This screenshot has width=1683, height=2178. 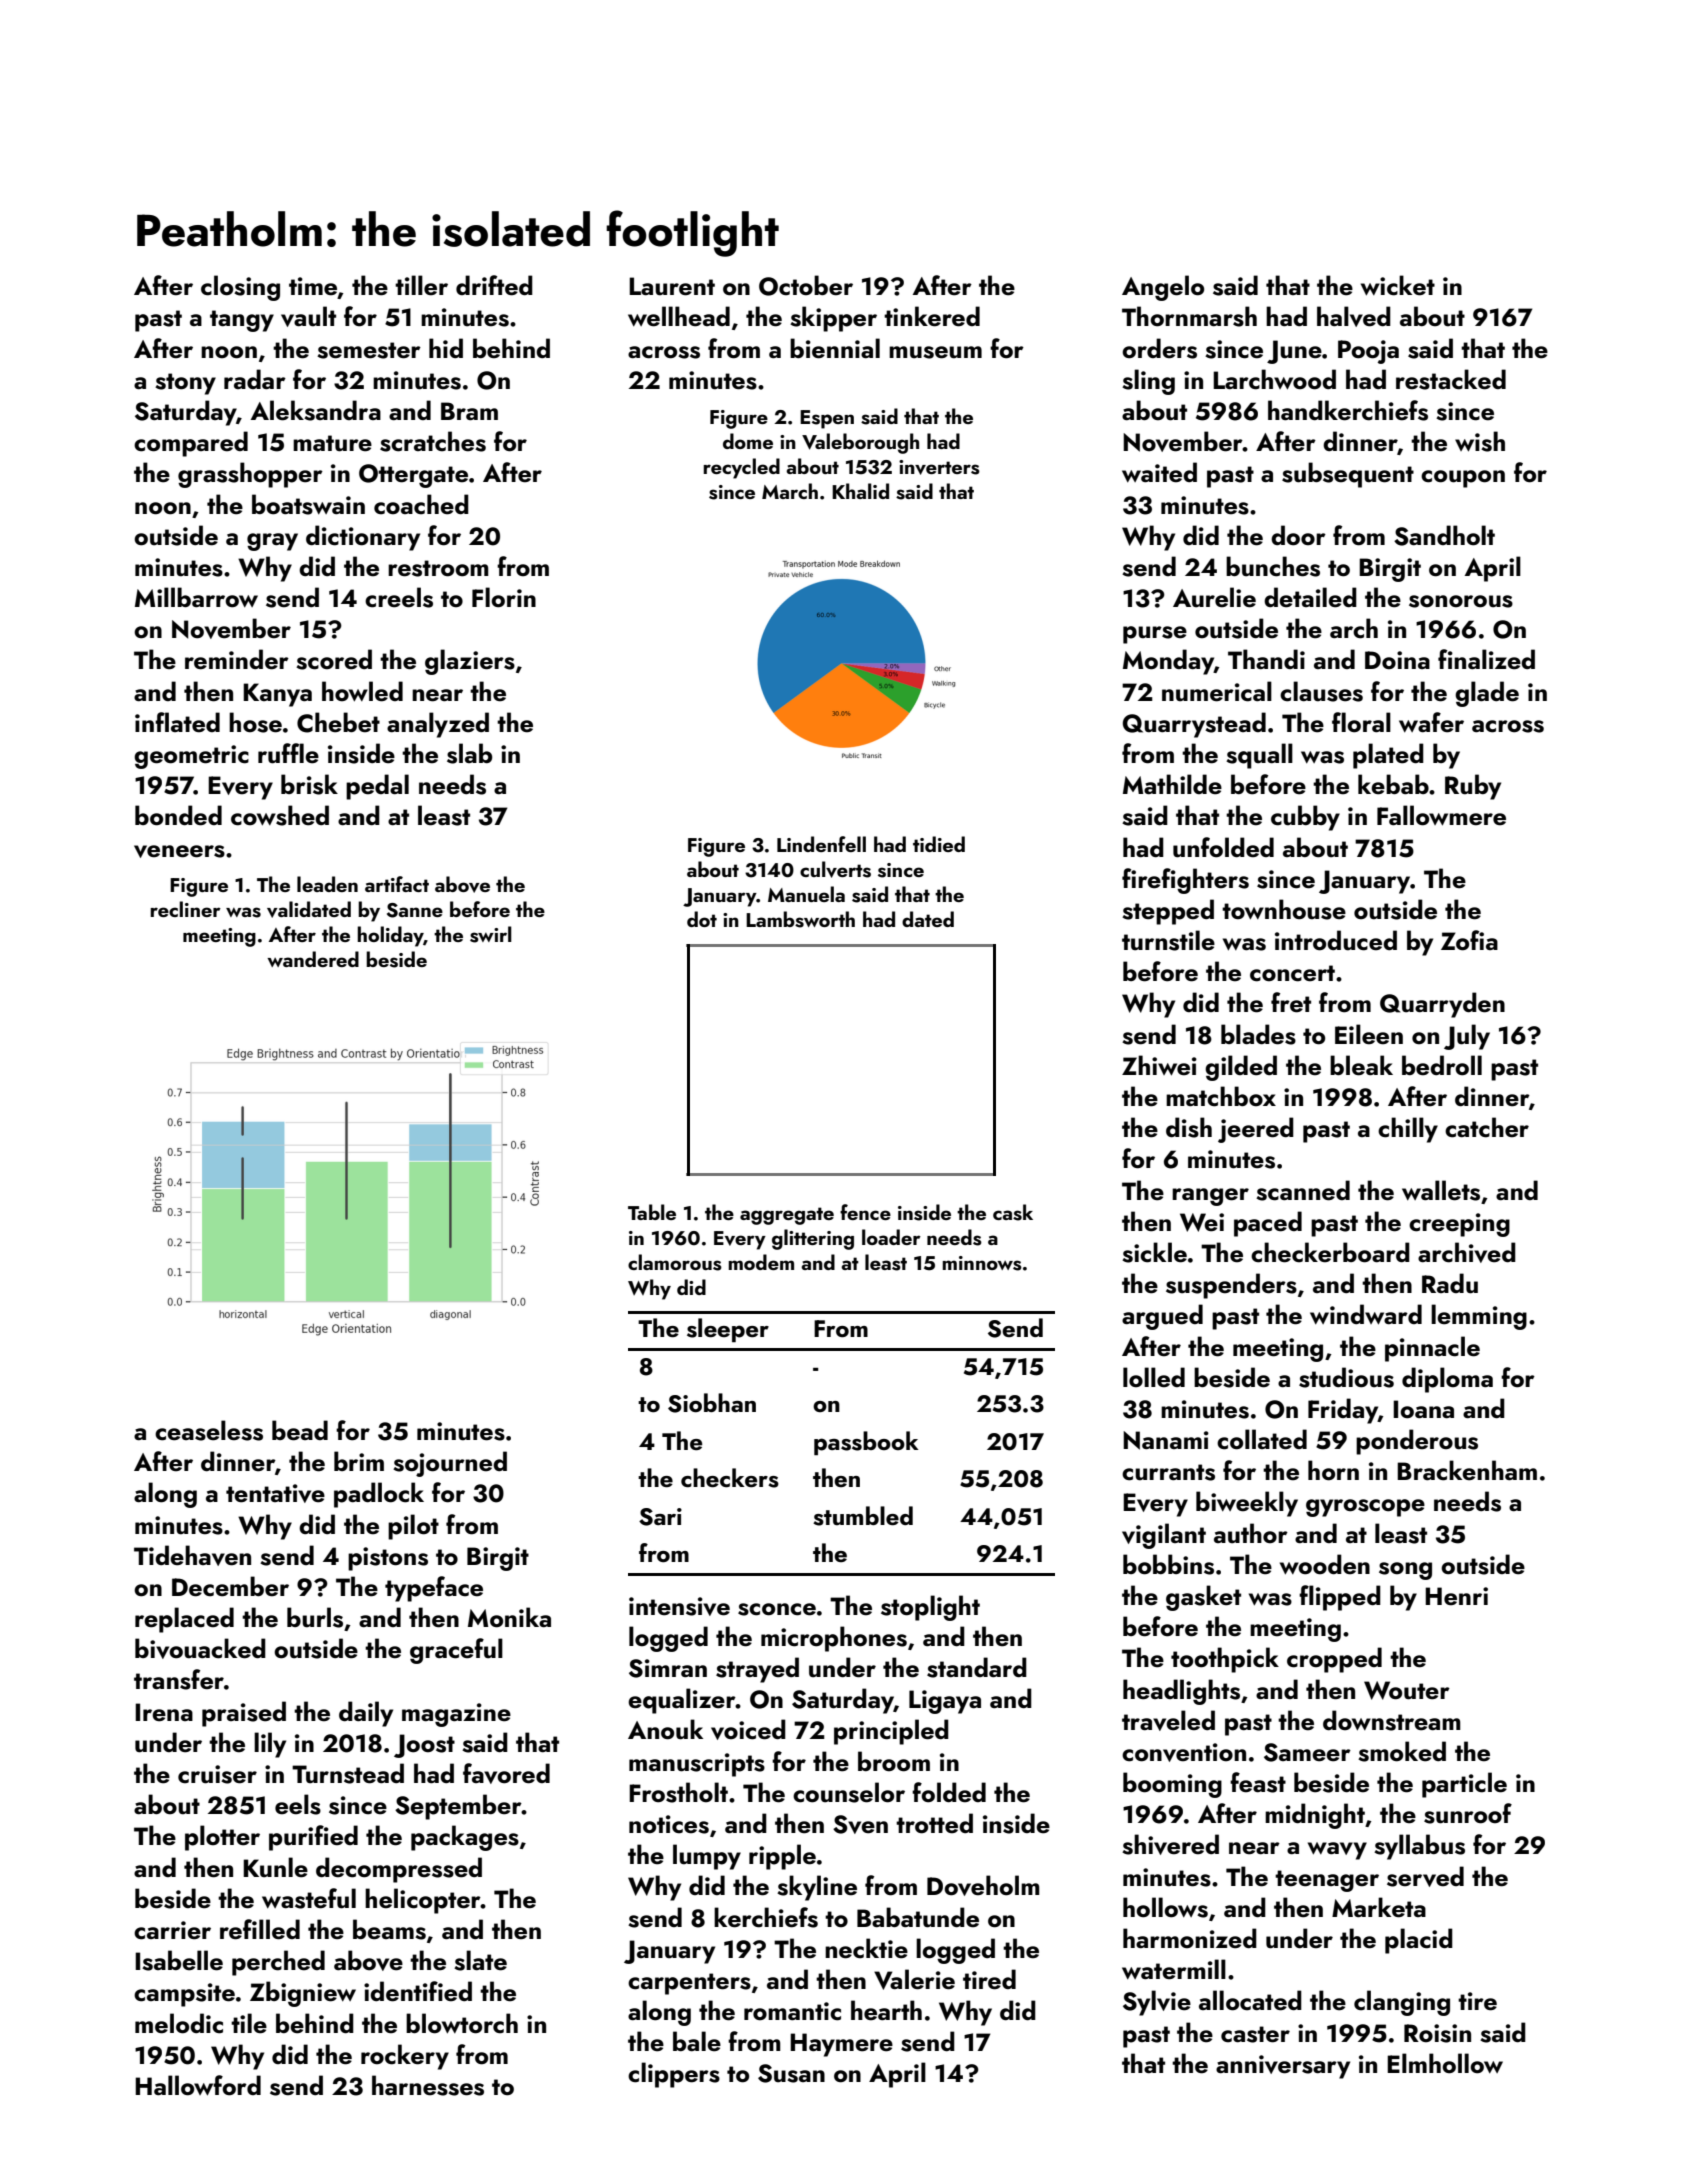 What do you see at coordinates (1456, 1596) in the screenshot?
I see `Henri` at bounding box center [1456, 1596].
